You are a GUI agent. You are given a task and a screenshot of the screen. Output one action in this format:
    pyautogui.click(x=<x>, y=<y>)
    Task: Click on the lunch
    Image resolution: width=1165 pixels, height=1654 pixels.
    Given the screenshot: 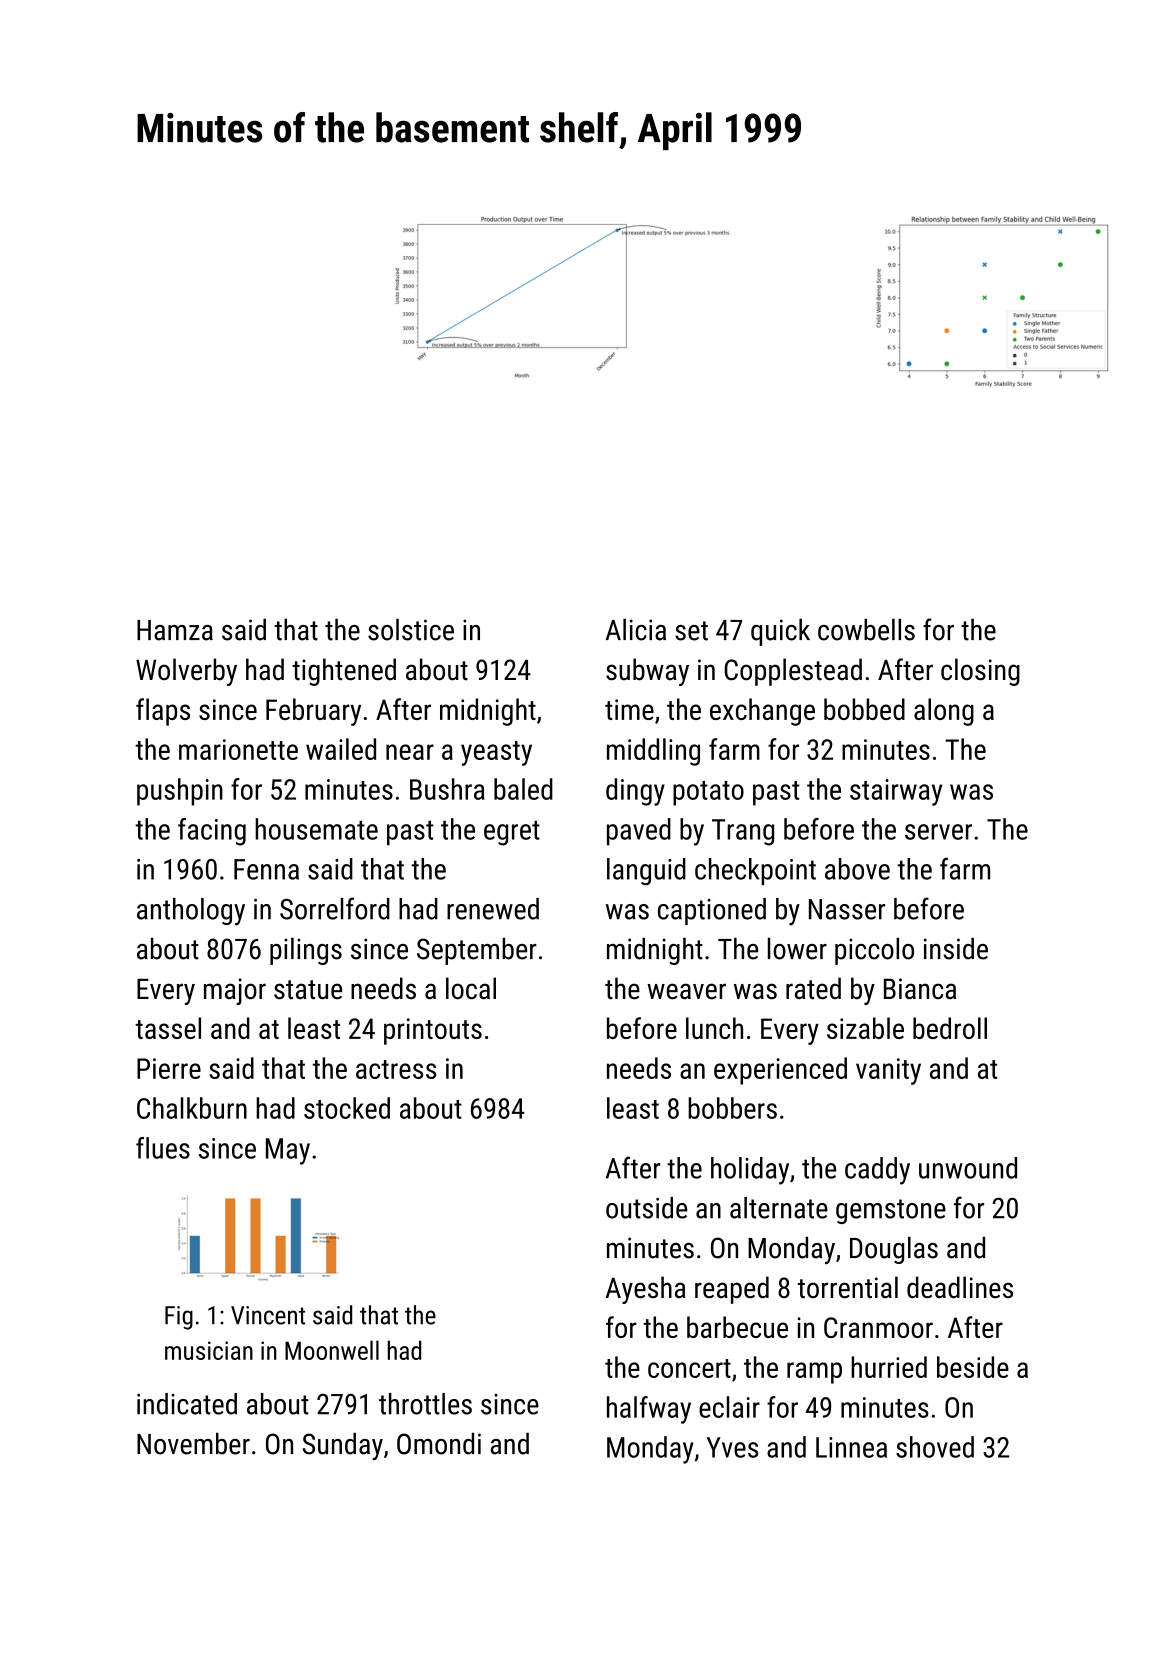 What is the action you would take?
    pyautogui.click(x=714, y=1028)
